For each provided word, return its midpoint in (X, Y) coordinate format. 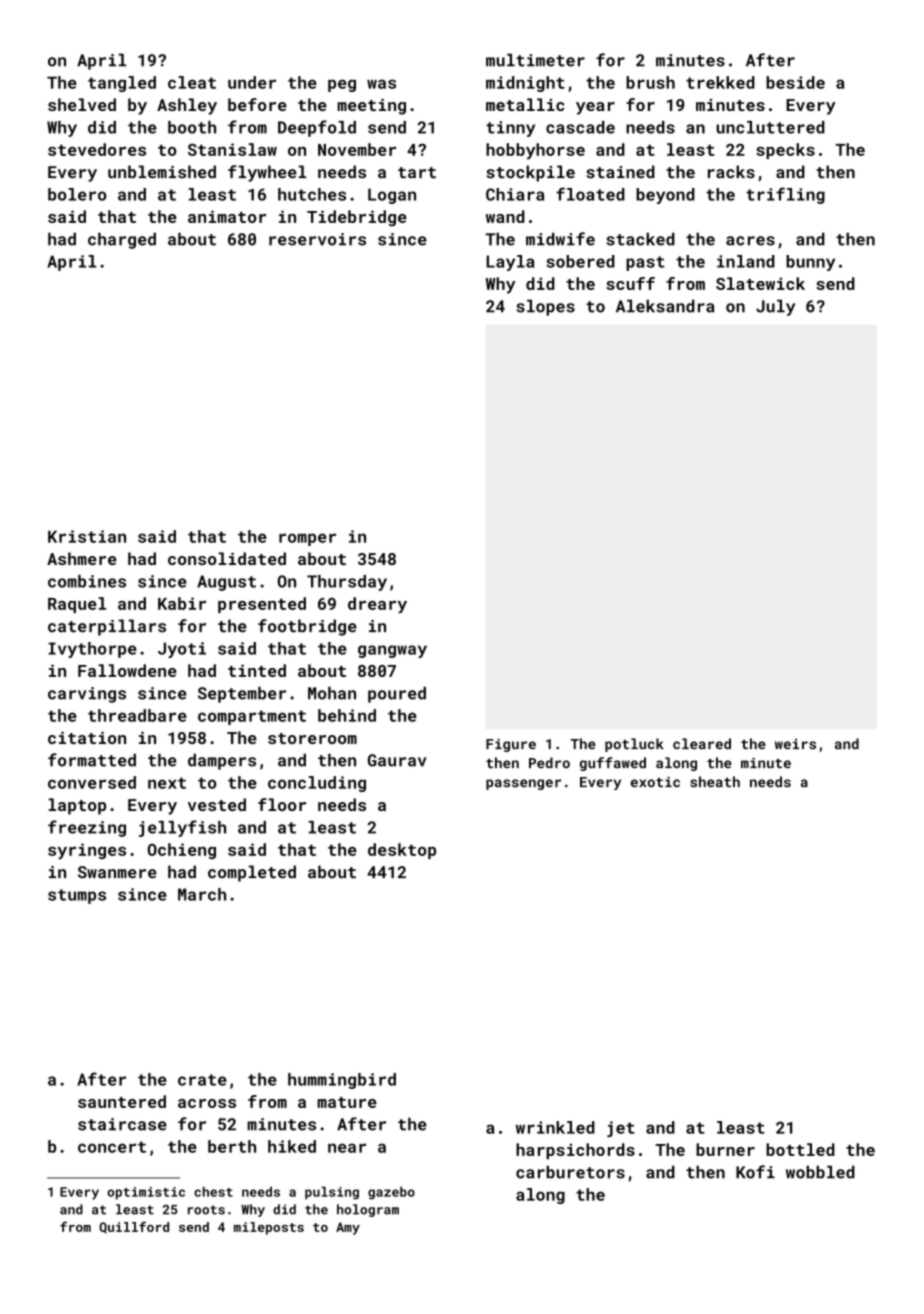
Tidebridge (357, 218)
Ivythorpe (92, 650)
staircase (122, 1124)
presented (262, 605)
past (645, 263)
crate (202, 1080)
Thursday (347, 583)
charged (122, 240)
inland (746, 261)
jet (621, 1129)
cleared (702, 743)
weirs (795, 744)
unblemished (162, 172)
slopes (545, 307)
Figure (511, 745)
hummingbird (342, 1081)
